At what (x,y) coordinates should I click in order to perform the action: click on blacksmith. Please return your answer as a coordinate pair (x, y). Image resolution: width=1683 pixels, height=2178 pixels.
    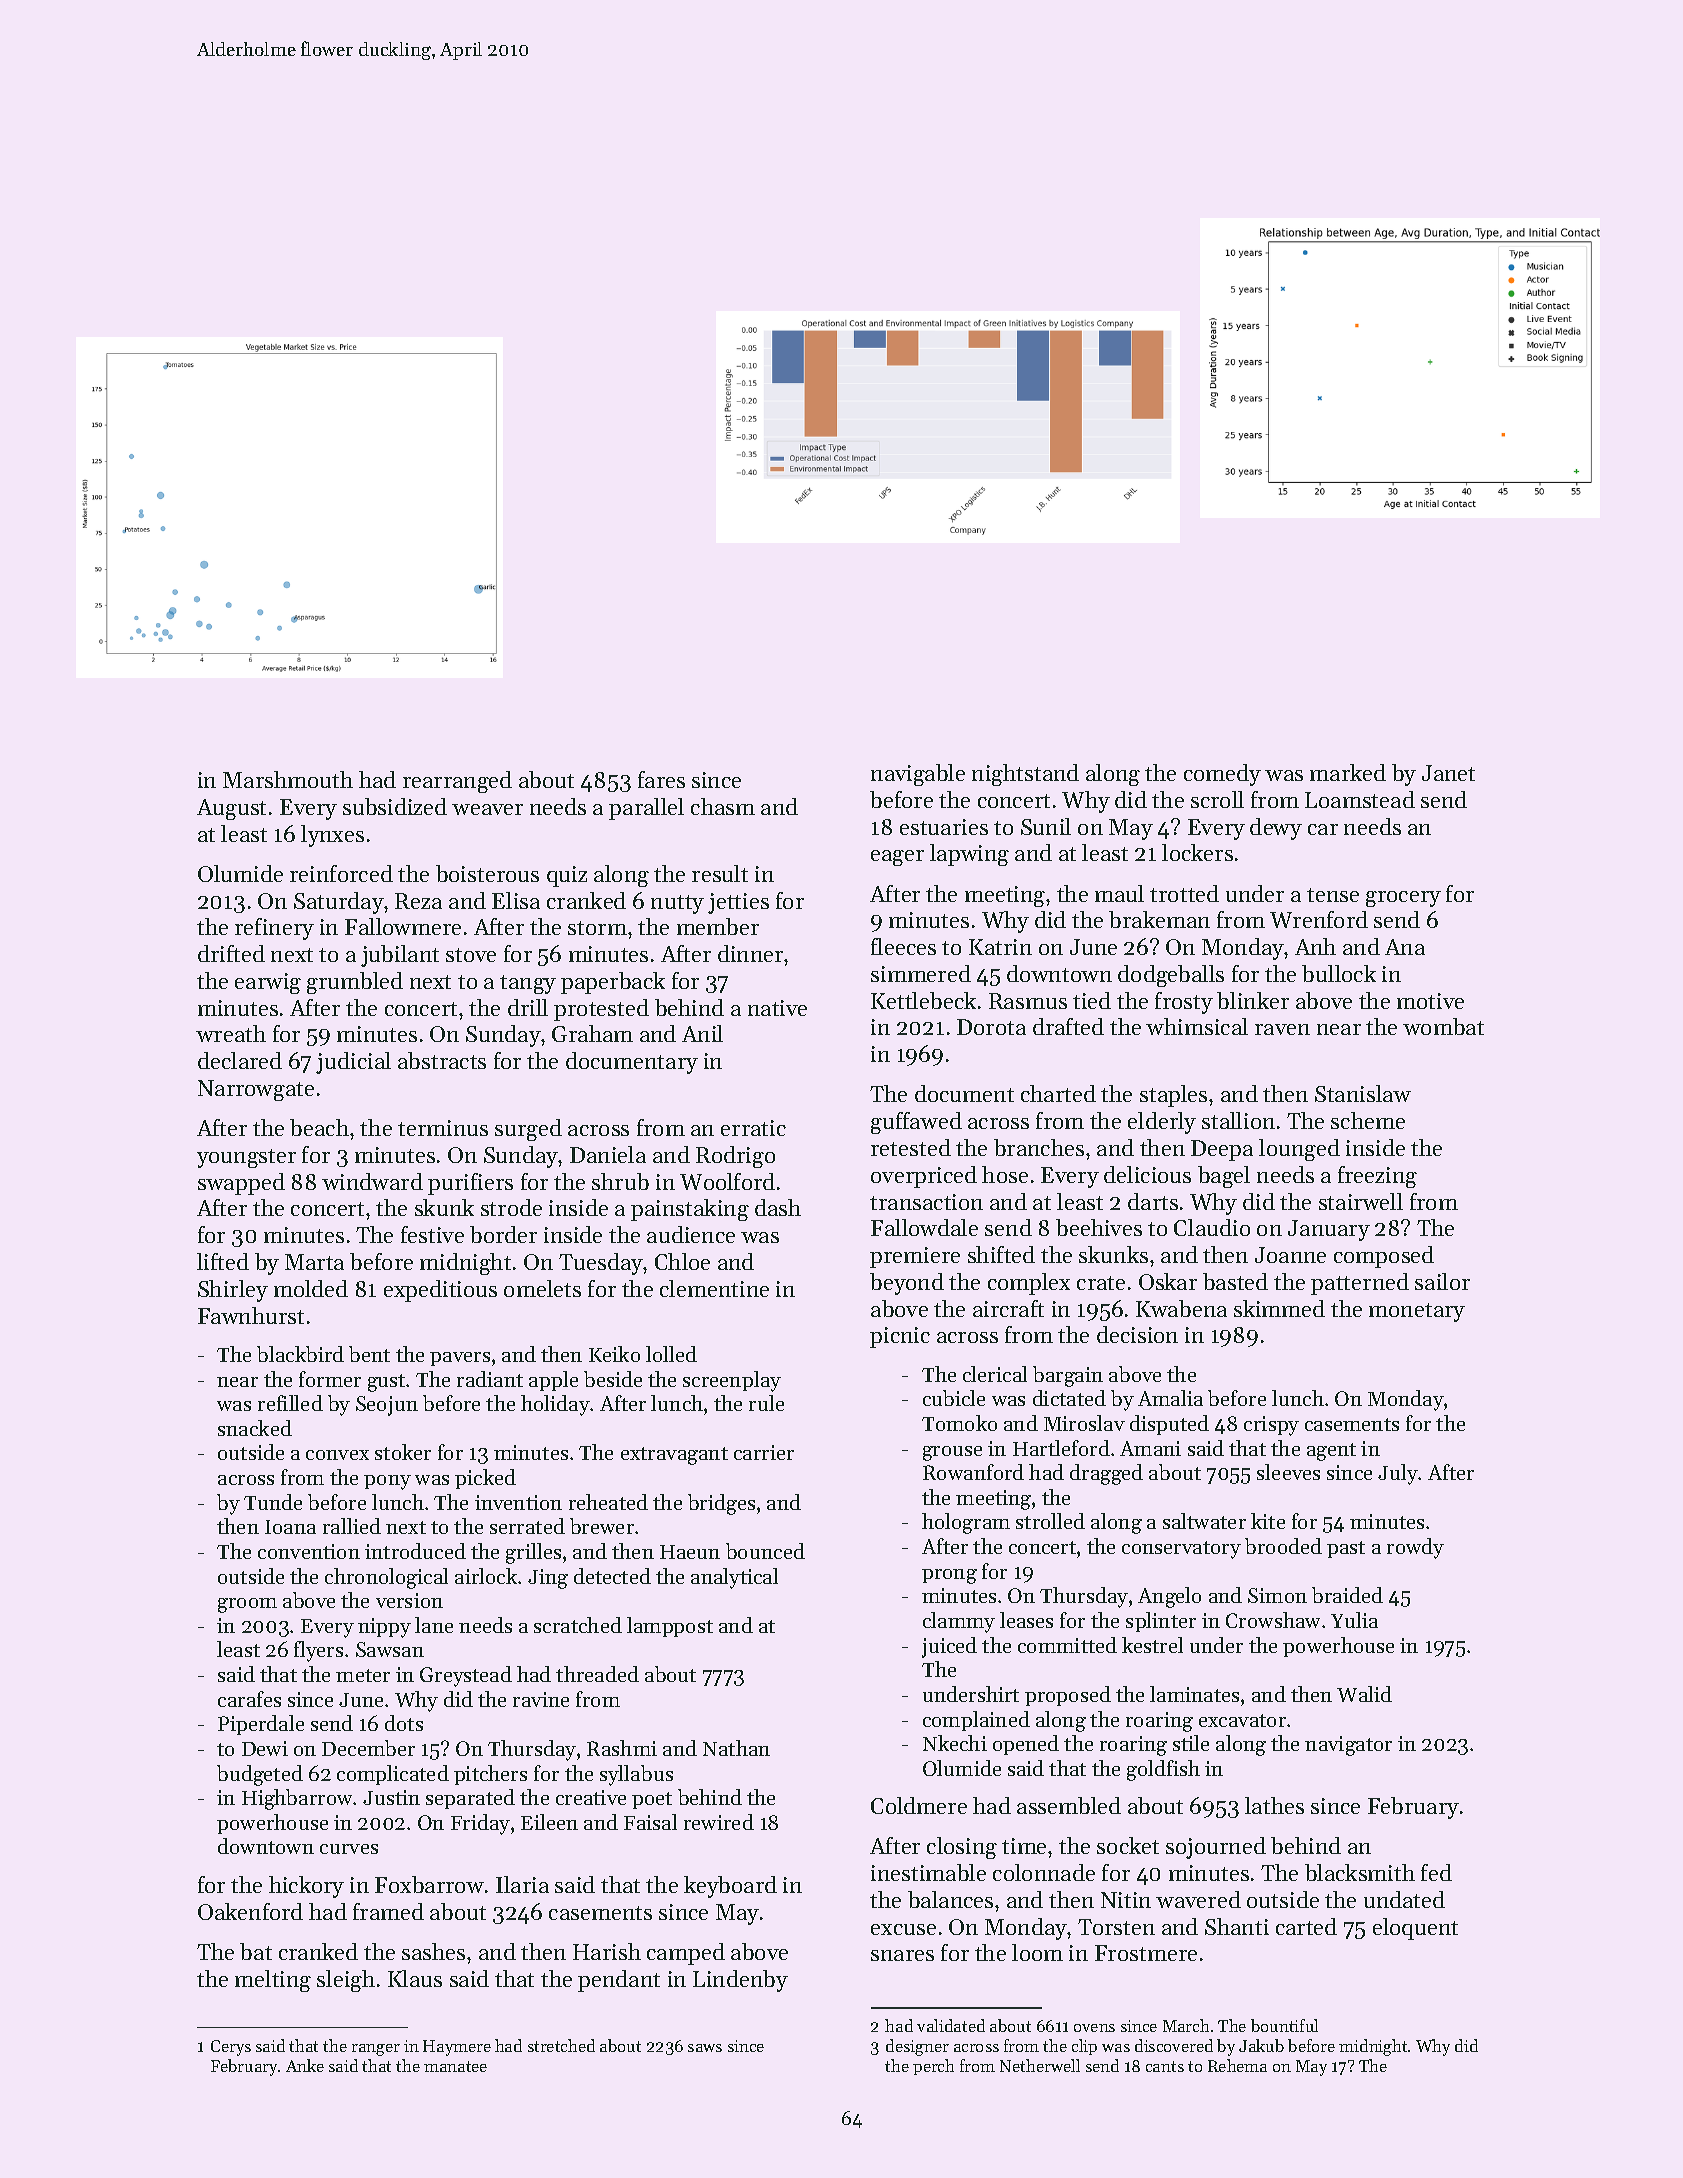
    Looking at the image, I should click on (1360, 1872).
